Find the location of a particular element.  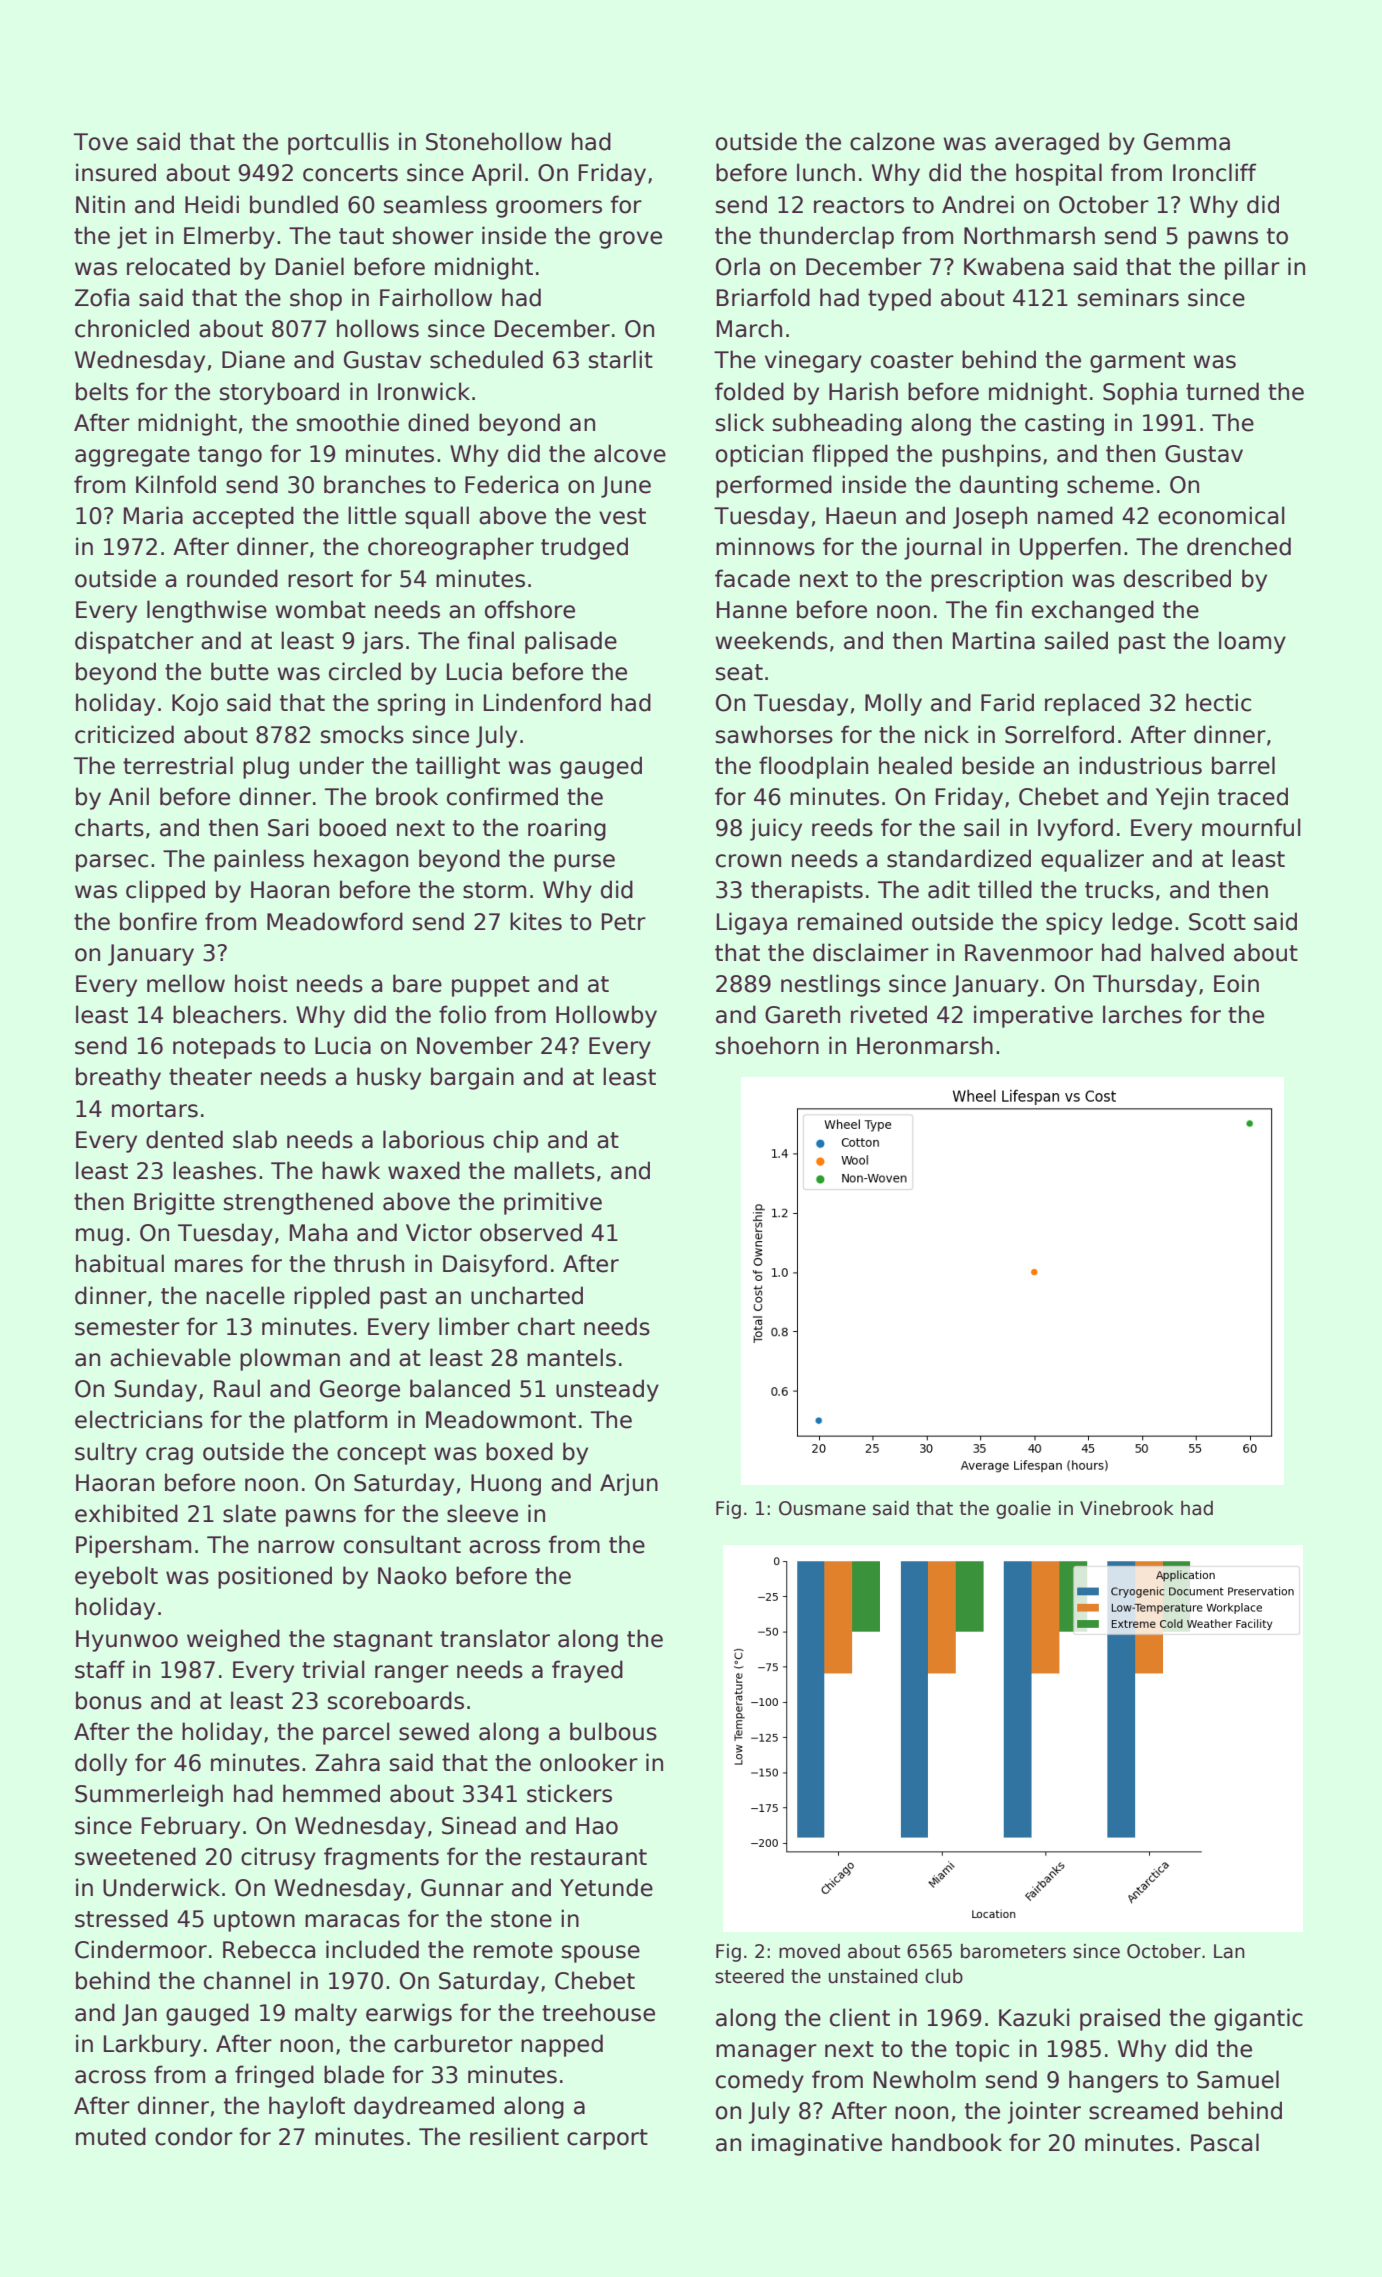

Hollowby is located at coordinates (606, 1016).
